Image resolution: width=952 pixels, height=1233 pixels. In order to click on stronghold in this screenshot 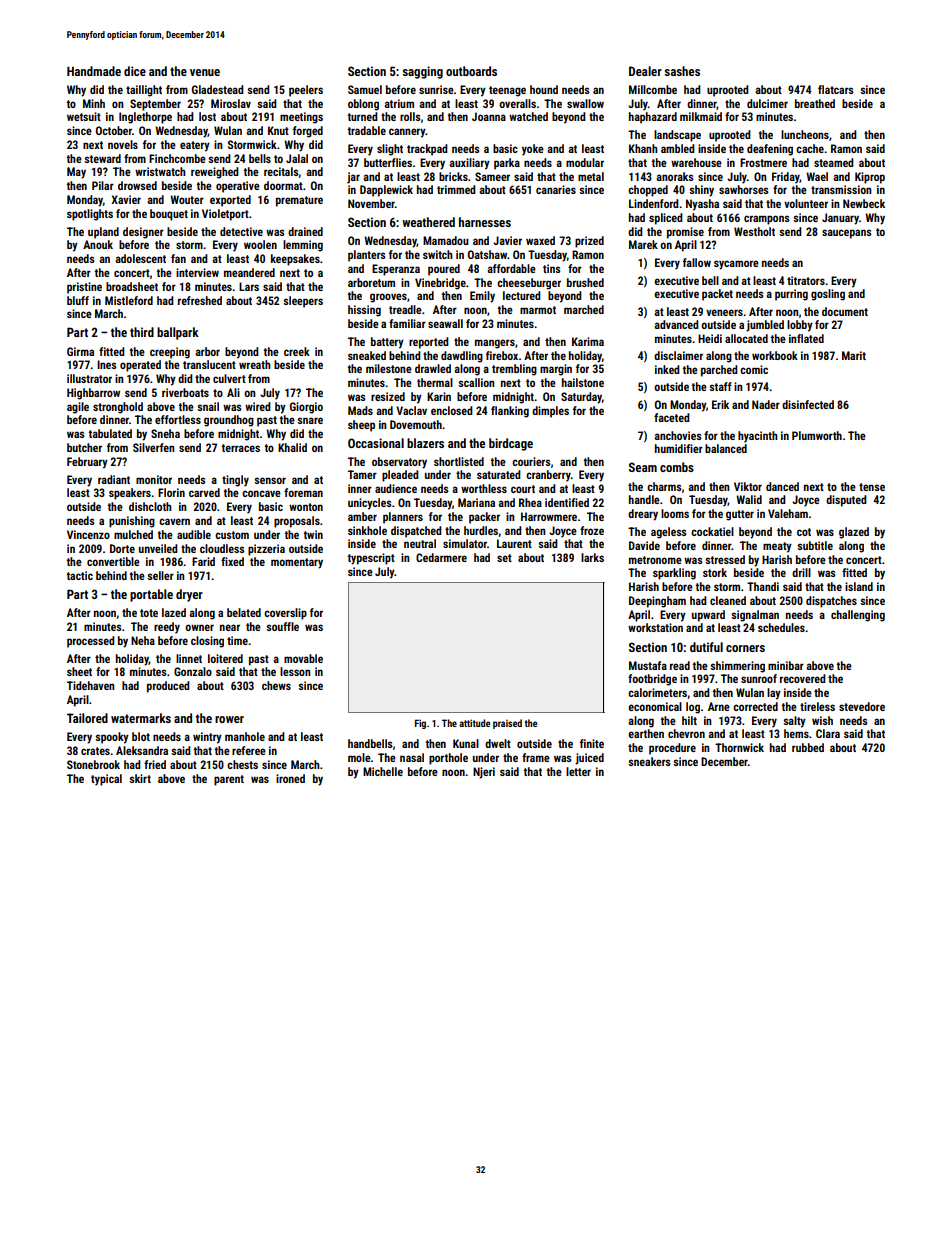, I will do `click(118, 408)`.
